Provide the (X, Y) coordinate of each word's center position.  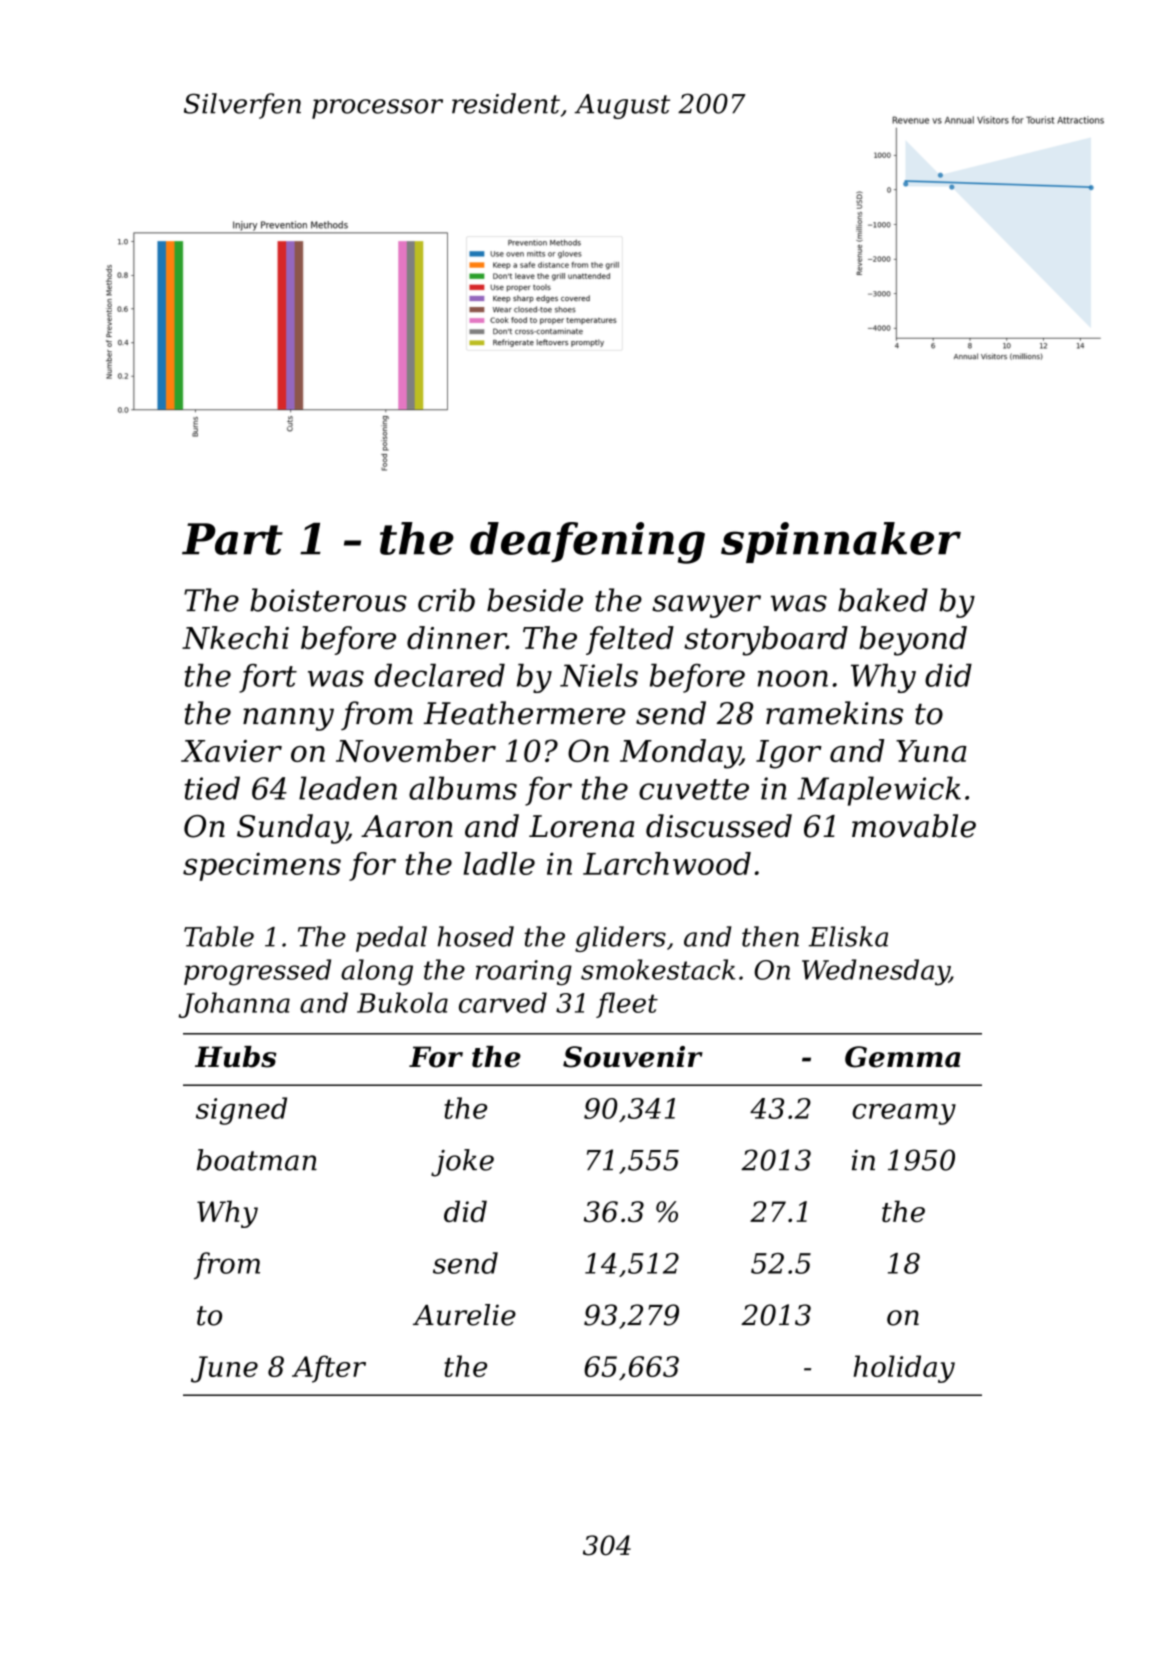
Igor (789, 754)
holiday (904, 1369)
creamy (904, 1114)
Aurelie (464, 1315)
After (329, 1369)
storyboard (766, 641)
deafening (587, 543)
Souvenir (633, 1057)
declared (439, 675)
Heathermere (524, 713)
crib (446, 600)
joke (462, 1163)
